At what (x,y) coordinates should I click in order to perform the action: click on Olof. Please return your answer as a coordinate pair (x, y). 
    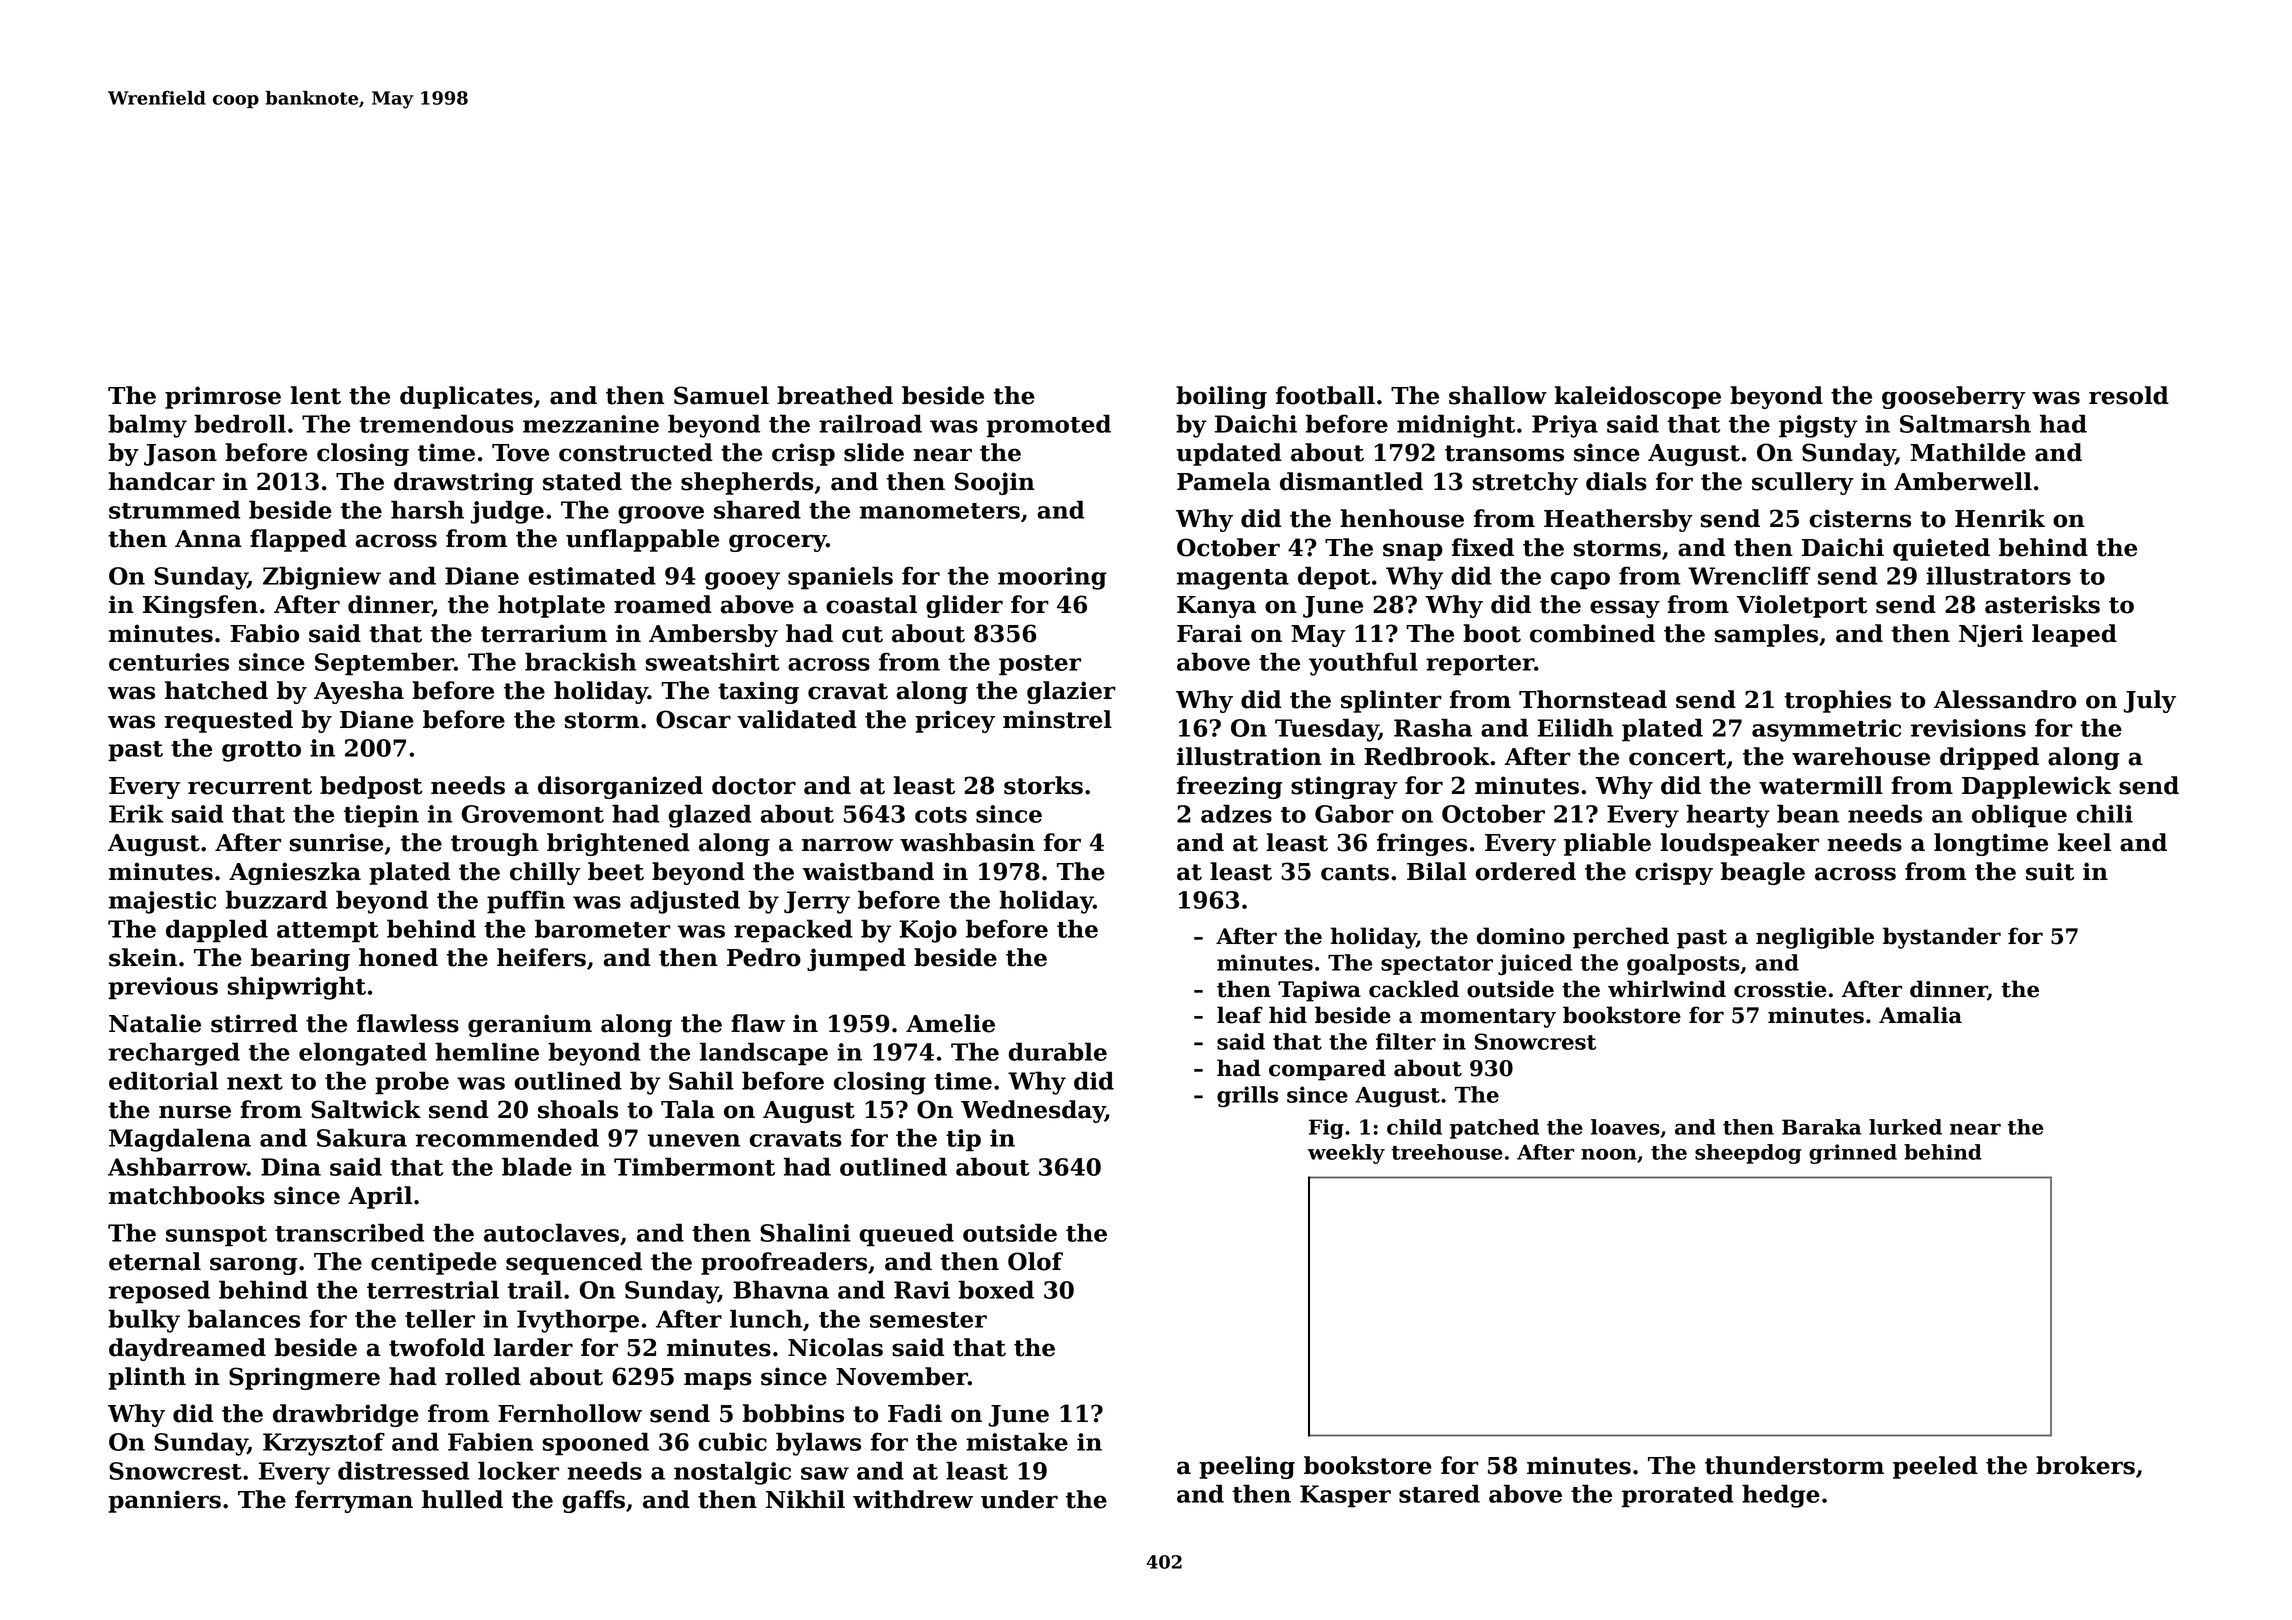
    Looking at the image, I should click on (1035, 1261).
